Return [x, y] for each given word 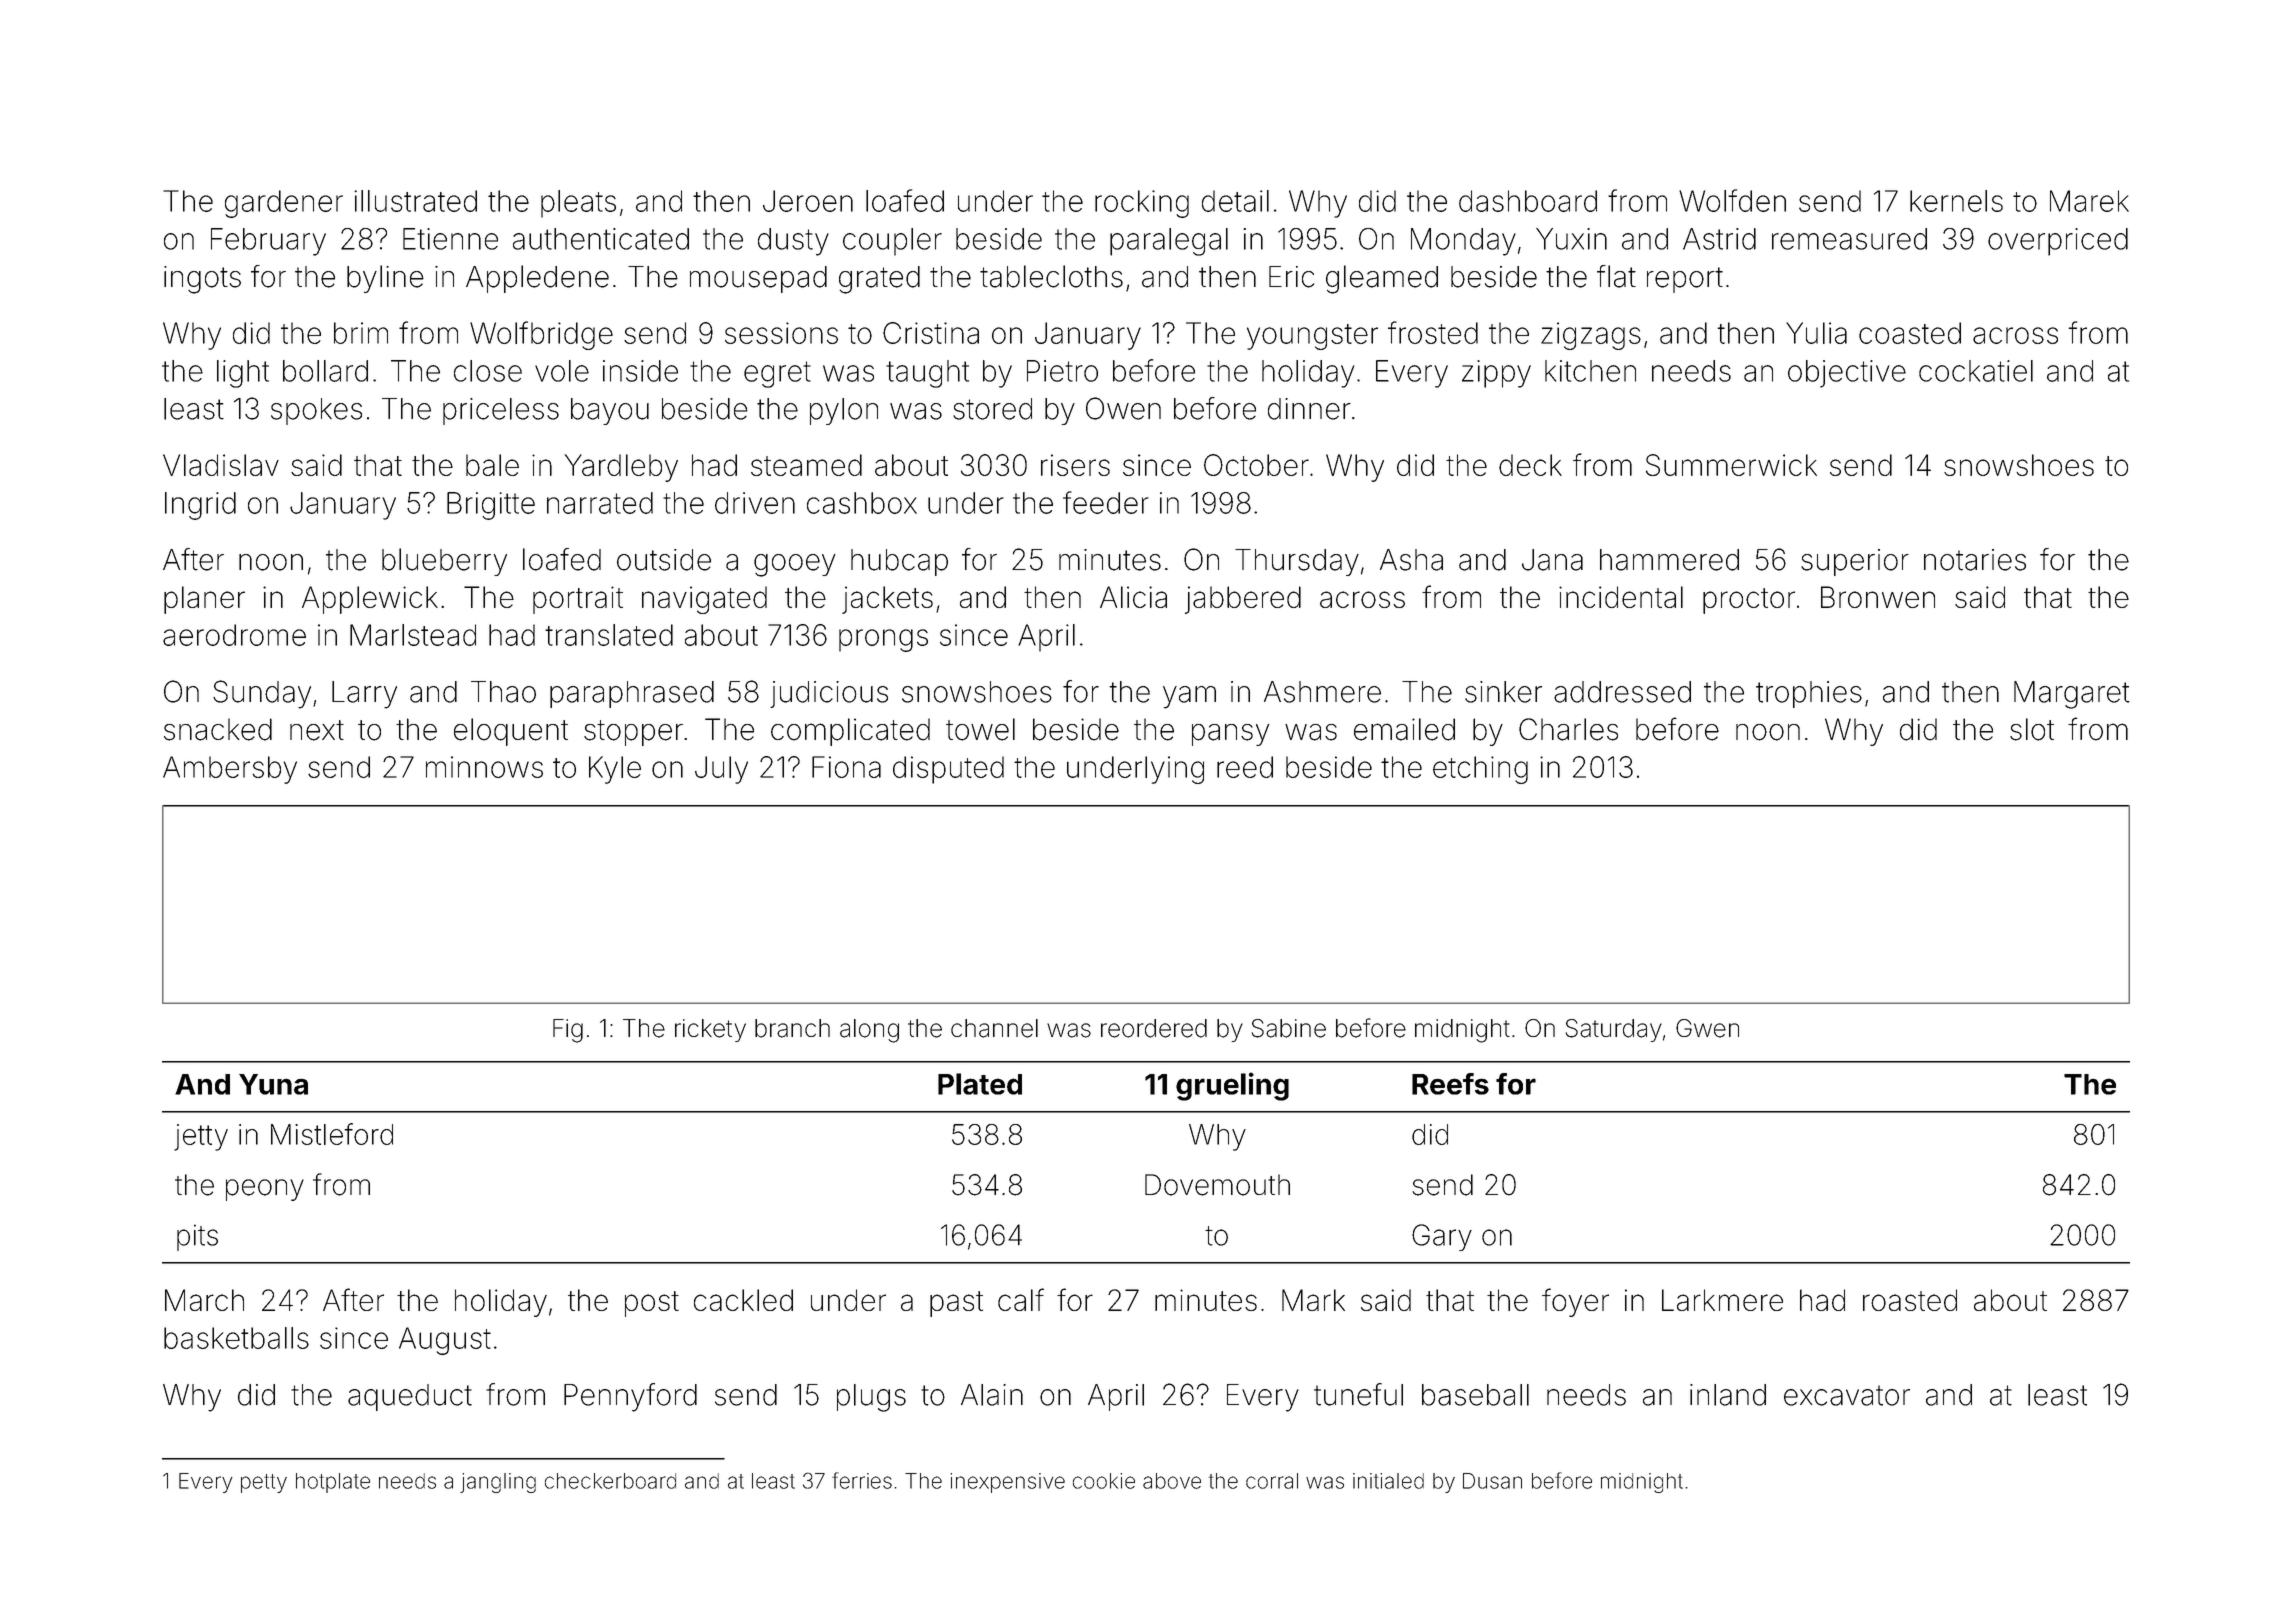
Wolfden [1732, 200]
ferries [862, 1480]
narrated [600, 503]
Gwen [1707, 1028]
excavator [1847, 1395]
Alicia [1133, 597]
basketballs [236, 1338]
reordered [1154, 1028]
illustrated [416, 201]
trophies [1809, 694]
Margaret [2072, 695]
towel [980, 729]
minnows [484, 767]
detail [1235, 201]
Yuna [273, 1084]
